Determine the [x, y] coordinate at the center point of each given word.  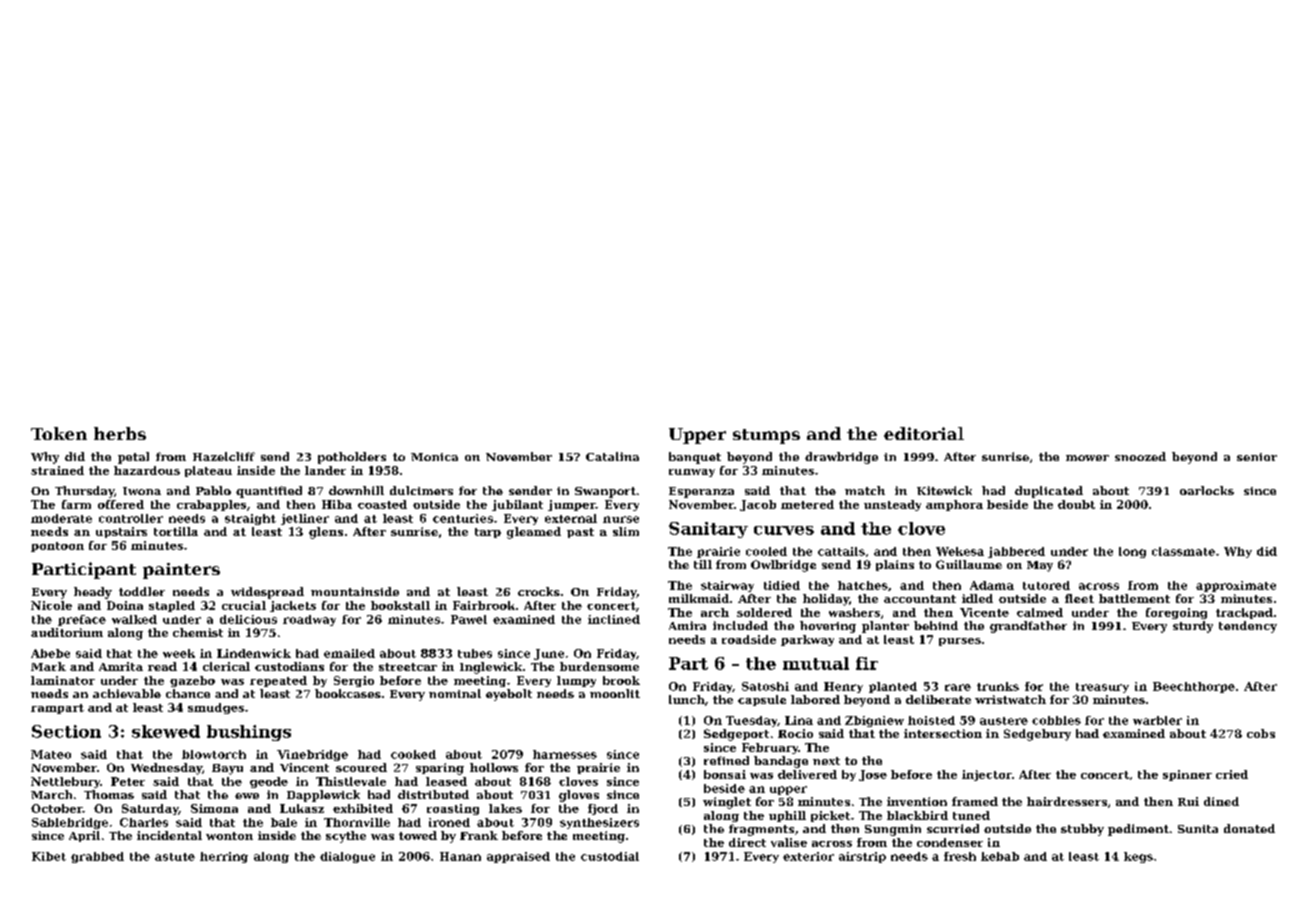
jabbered [1016, 552]
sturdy [1193, 627]
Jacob [758, 505]
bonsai [725, 774]
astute [175, 857]
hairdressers [1067, 801]
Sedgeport [736, 735]
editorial [924, 433]
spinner [1187, 775]
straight [250, 519]
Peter [128, 781]
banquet [695, 458]
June [549, 654]
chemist [198, 632]
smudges [216, 708]
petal [133, 458]
